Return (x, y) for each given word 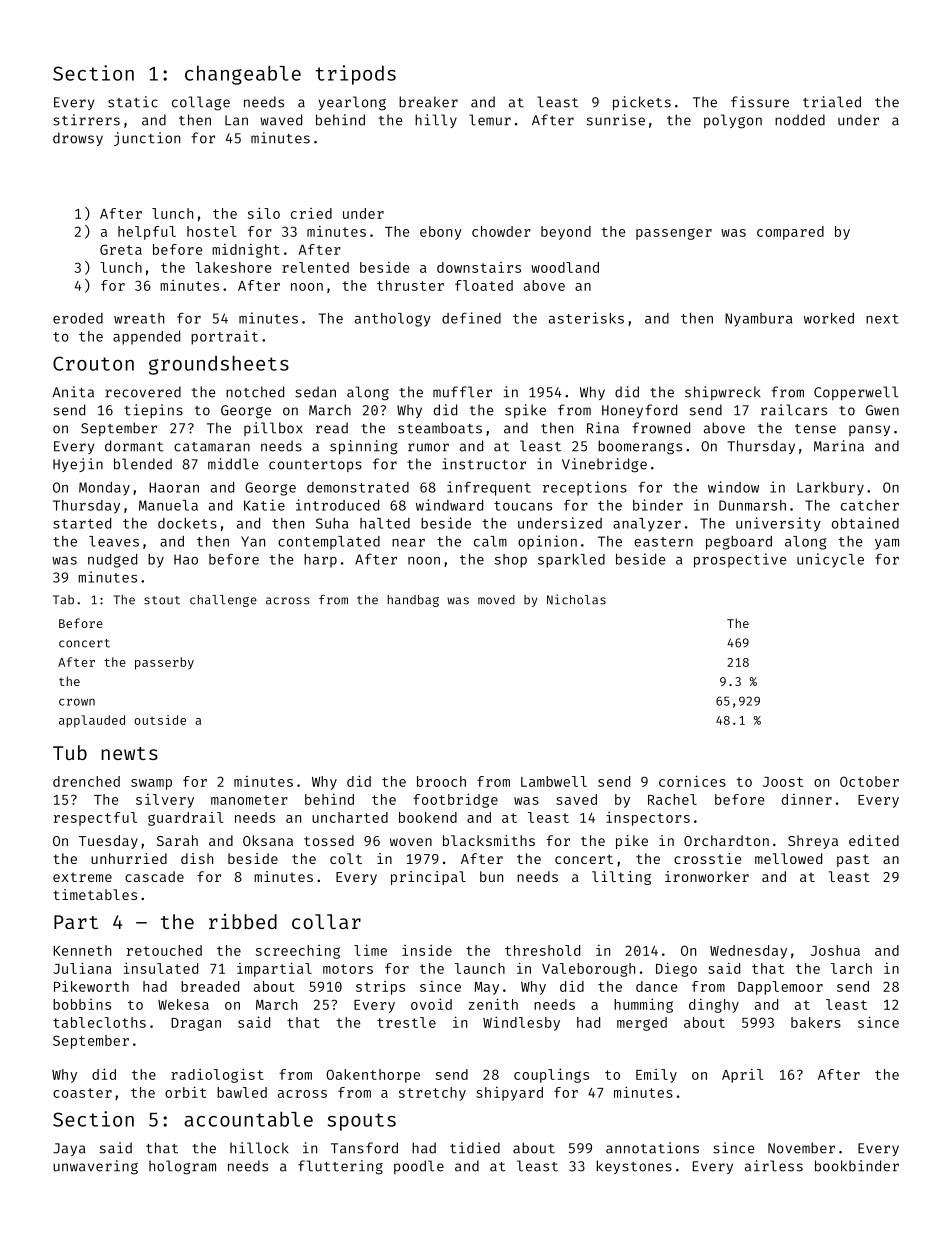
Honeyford (639, 411)
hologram (182, 1167)
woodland (565, 267)
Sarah (177, 840)
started (82, 523)
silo (264, 213)
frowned (661, 428)
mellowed (788, 858)
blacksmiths (489, 840)
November (801, 1148)
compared (790, 233)
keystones (634, 1167)
